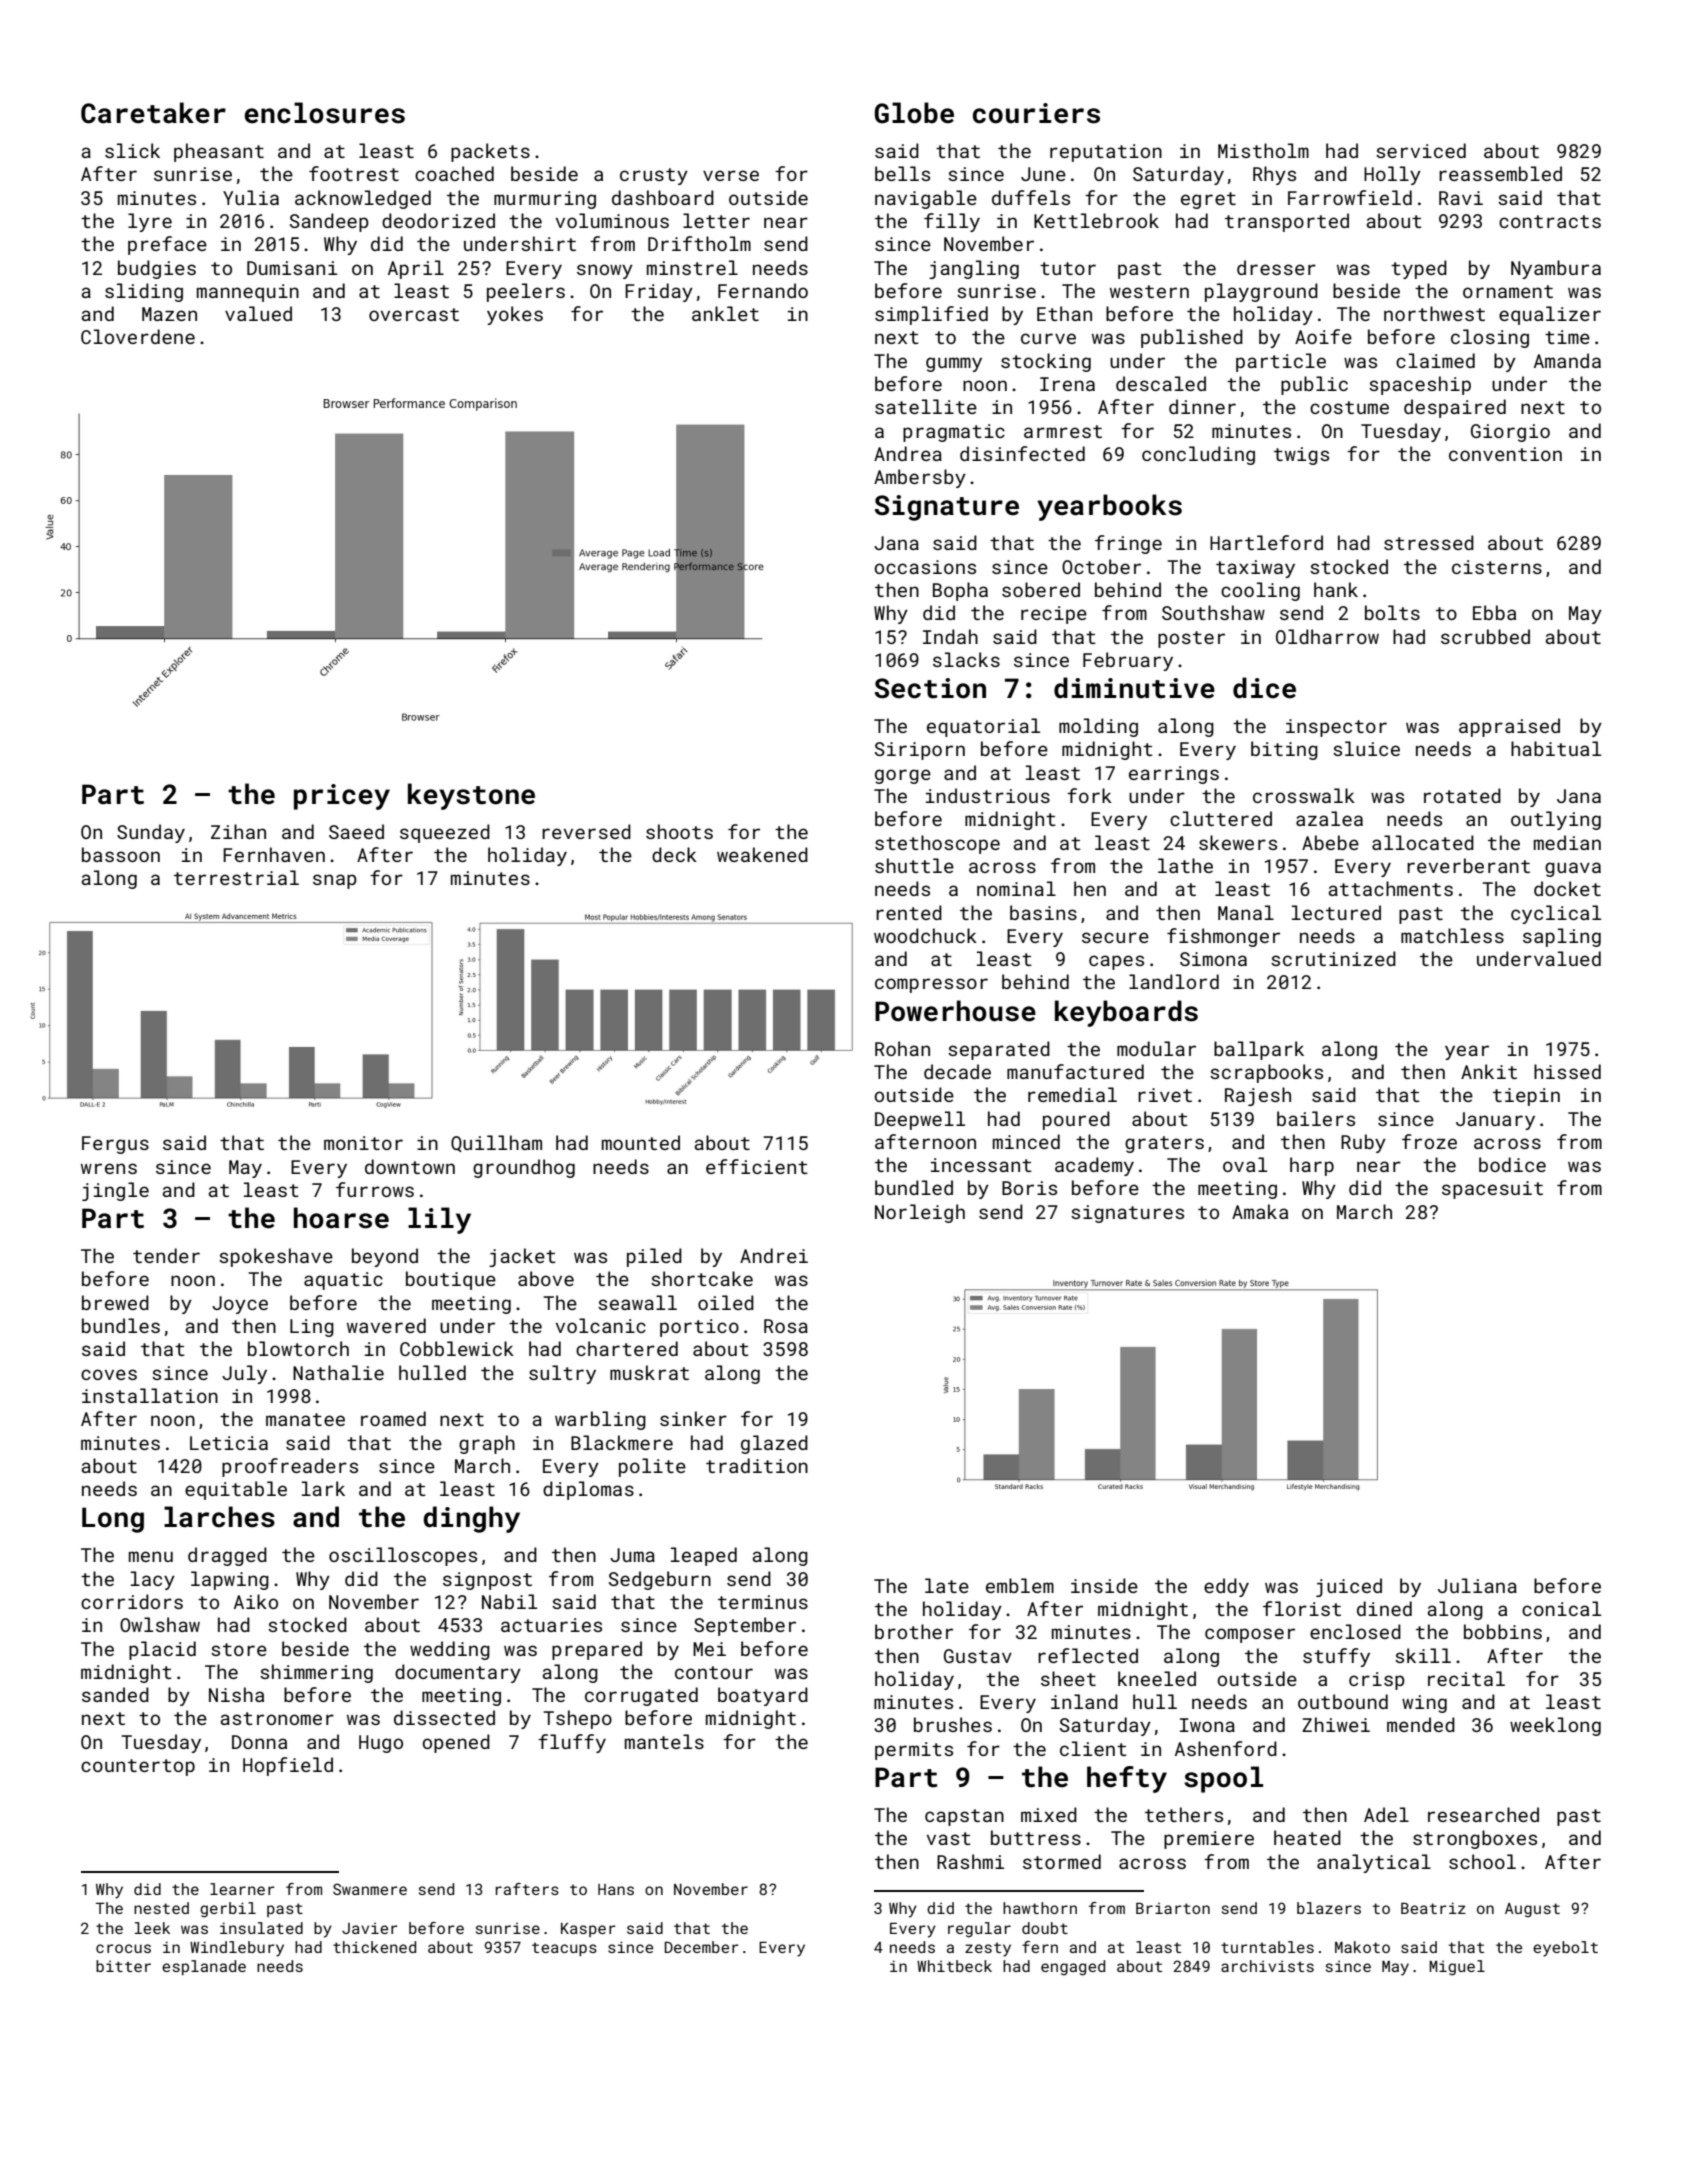 The width and height of the screenshot is (1683, 2178). What do you see at coordinates (335, 881) in the screenshot?
I see `snap` at bounding box center [335, 881].
